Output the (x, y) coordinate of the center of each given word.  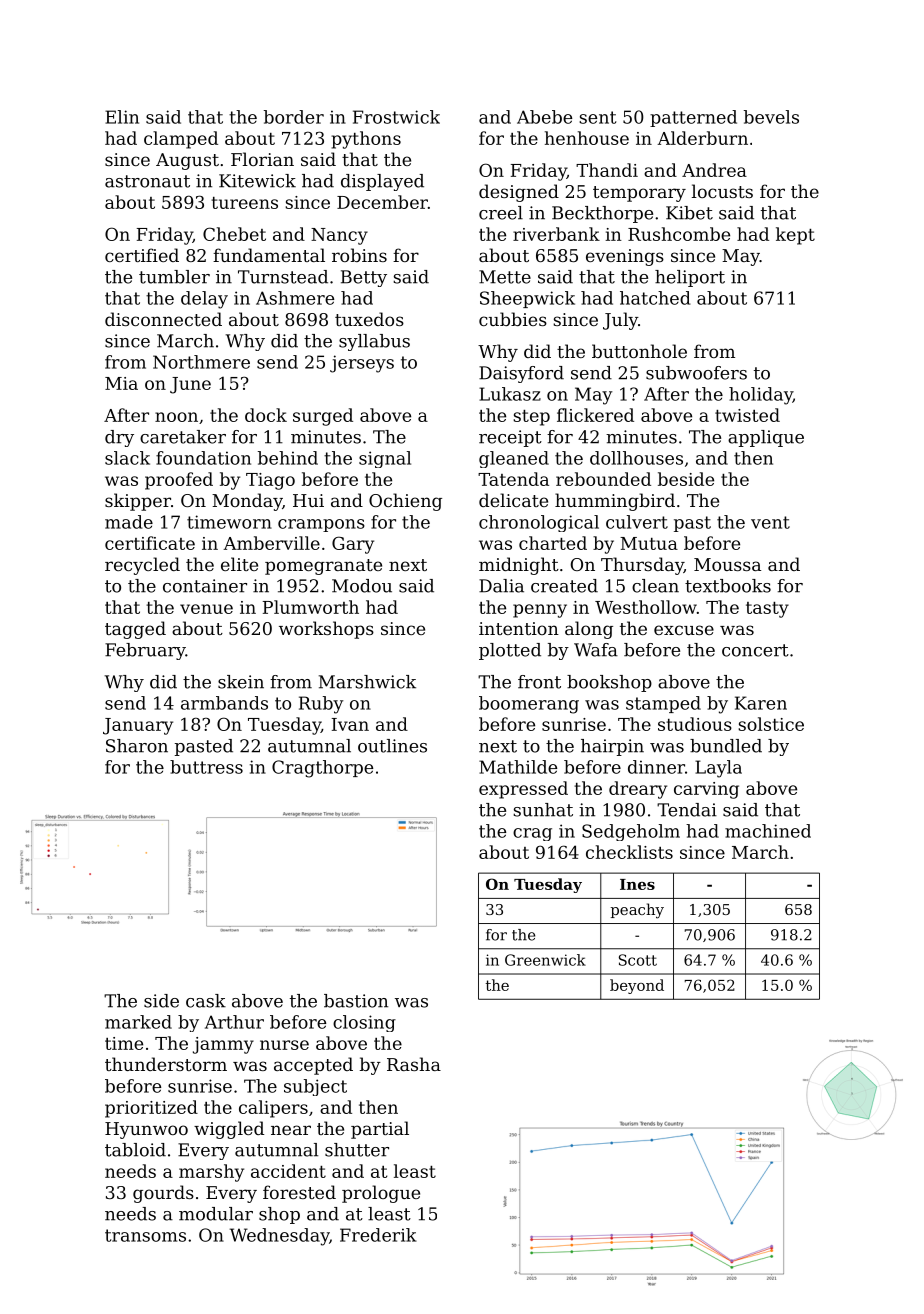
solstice (771, 724)
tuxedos (369, 319)
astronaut (147, 181)
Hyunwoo (146, 1130)
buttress (206, 767)
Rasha (414, 1064)
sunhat (543, 810)
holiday (761, 396)
